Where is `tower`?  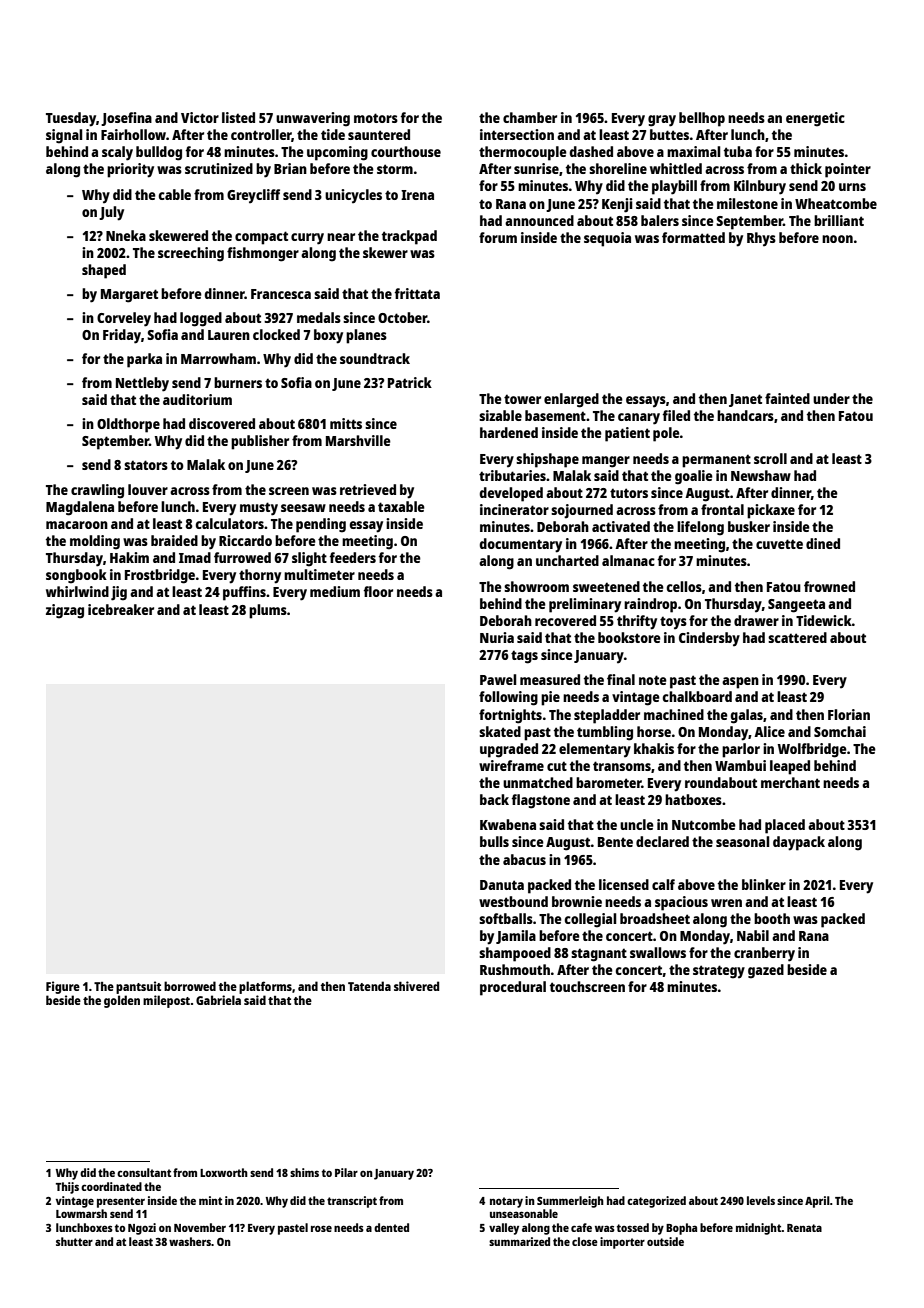 tower is located at coordinates (522, 399).
